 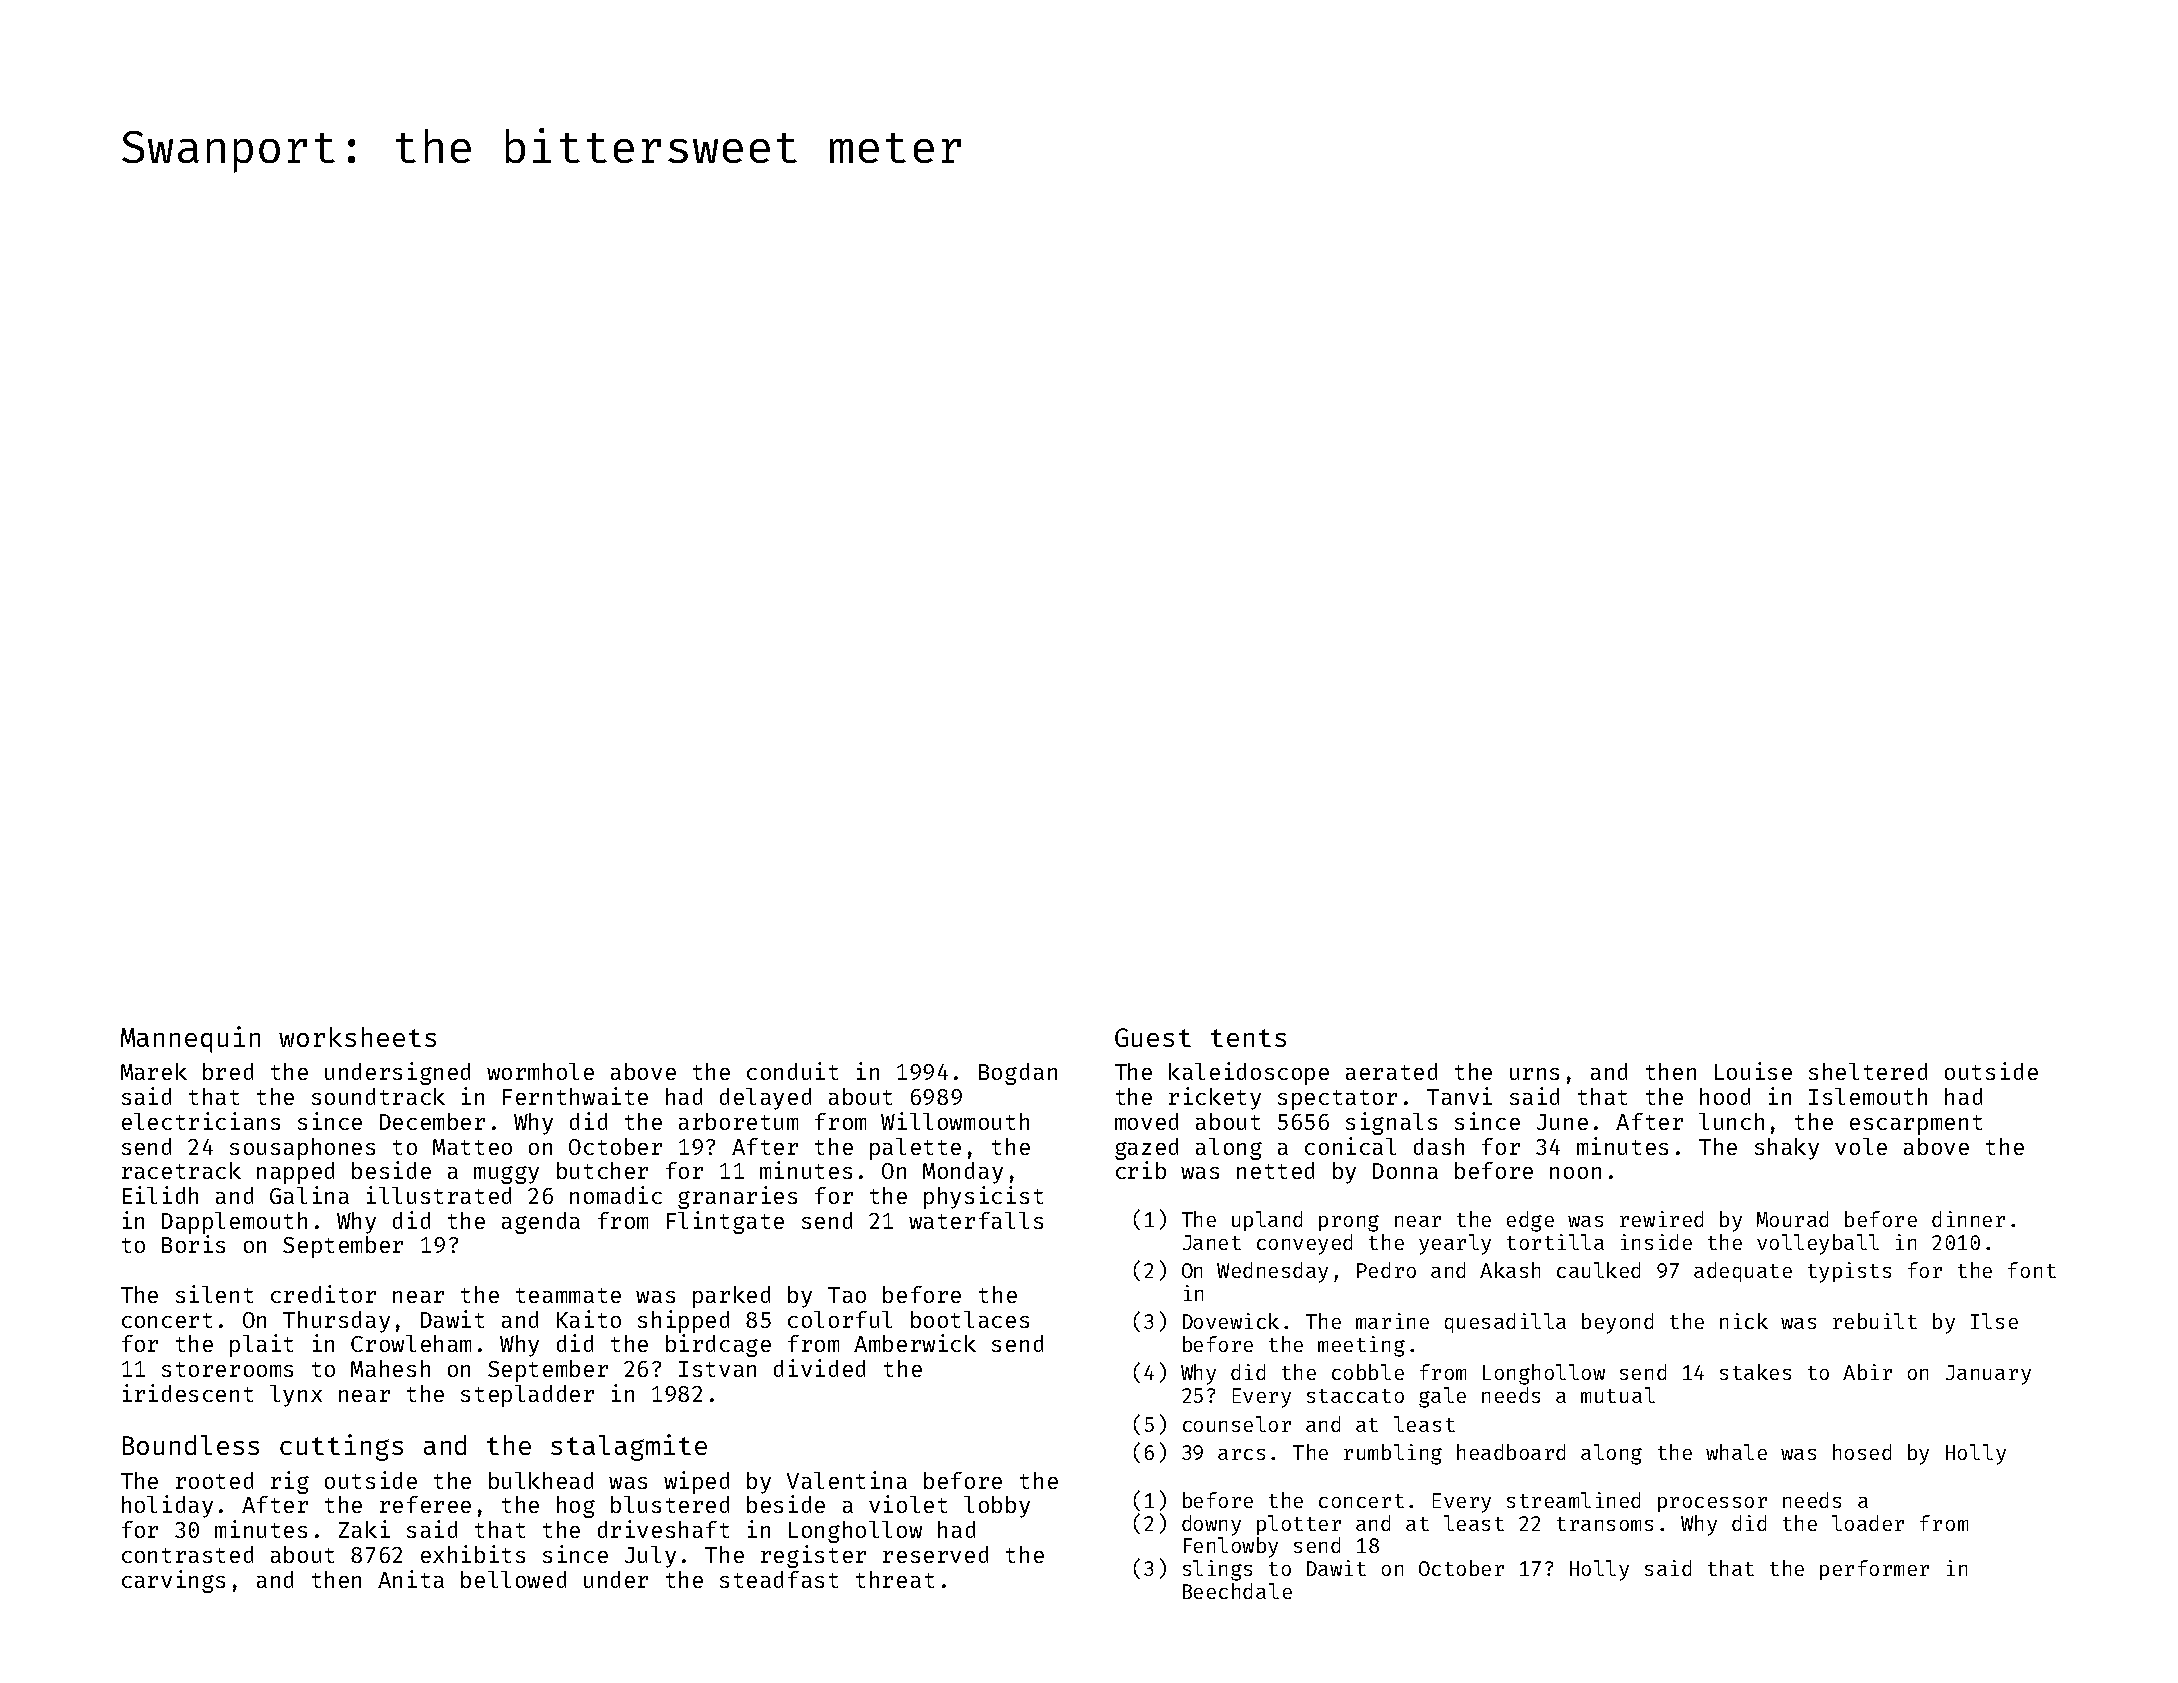 I want to click on agenda, so click(x=541, y=1223).
